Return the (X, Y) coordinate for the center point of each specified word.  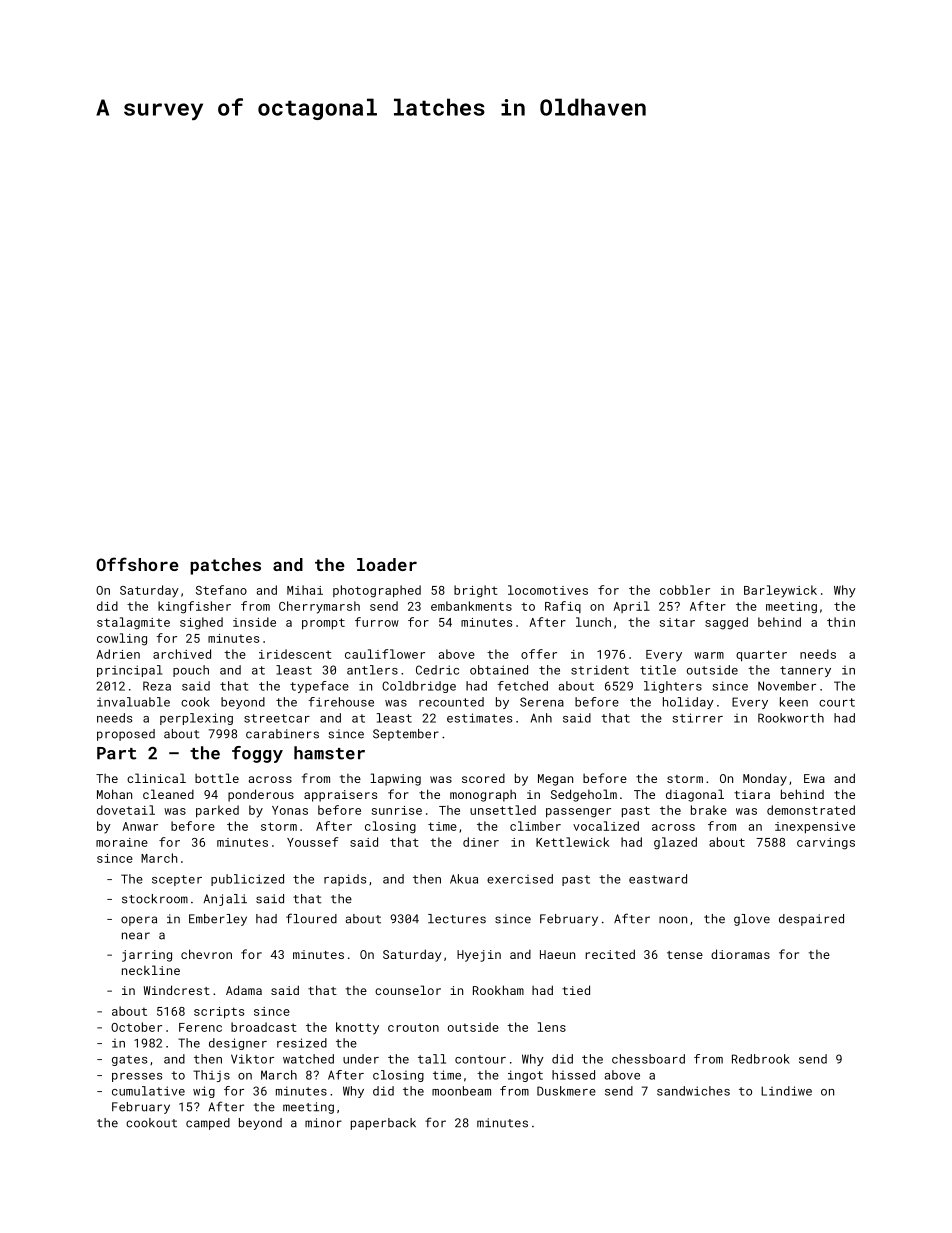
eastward (658, 879)
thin (841, 622)
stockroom (155, 899)
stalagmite (133, 623)
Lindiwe (786, 1091)
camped (208, 1124)
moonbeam (461, 1091)
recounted (451, 702)
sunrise (397, 810)
